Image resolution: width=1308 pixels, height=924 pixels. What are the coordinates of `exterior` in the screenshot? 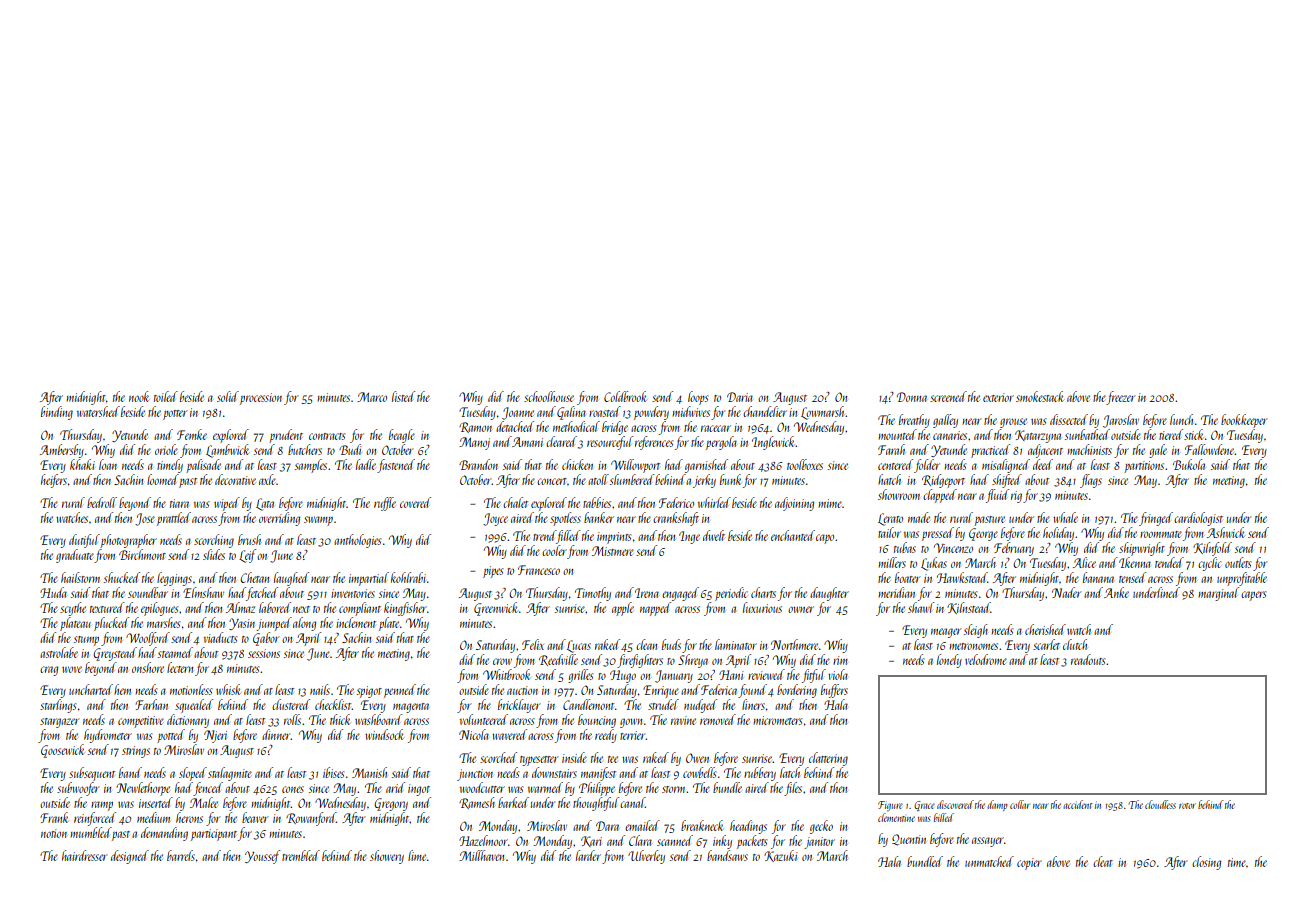 It's located at (998, 397).
